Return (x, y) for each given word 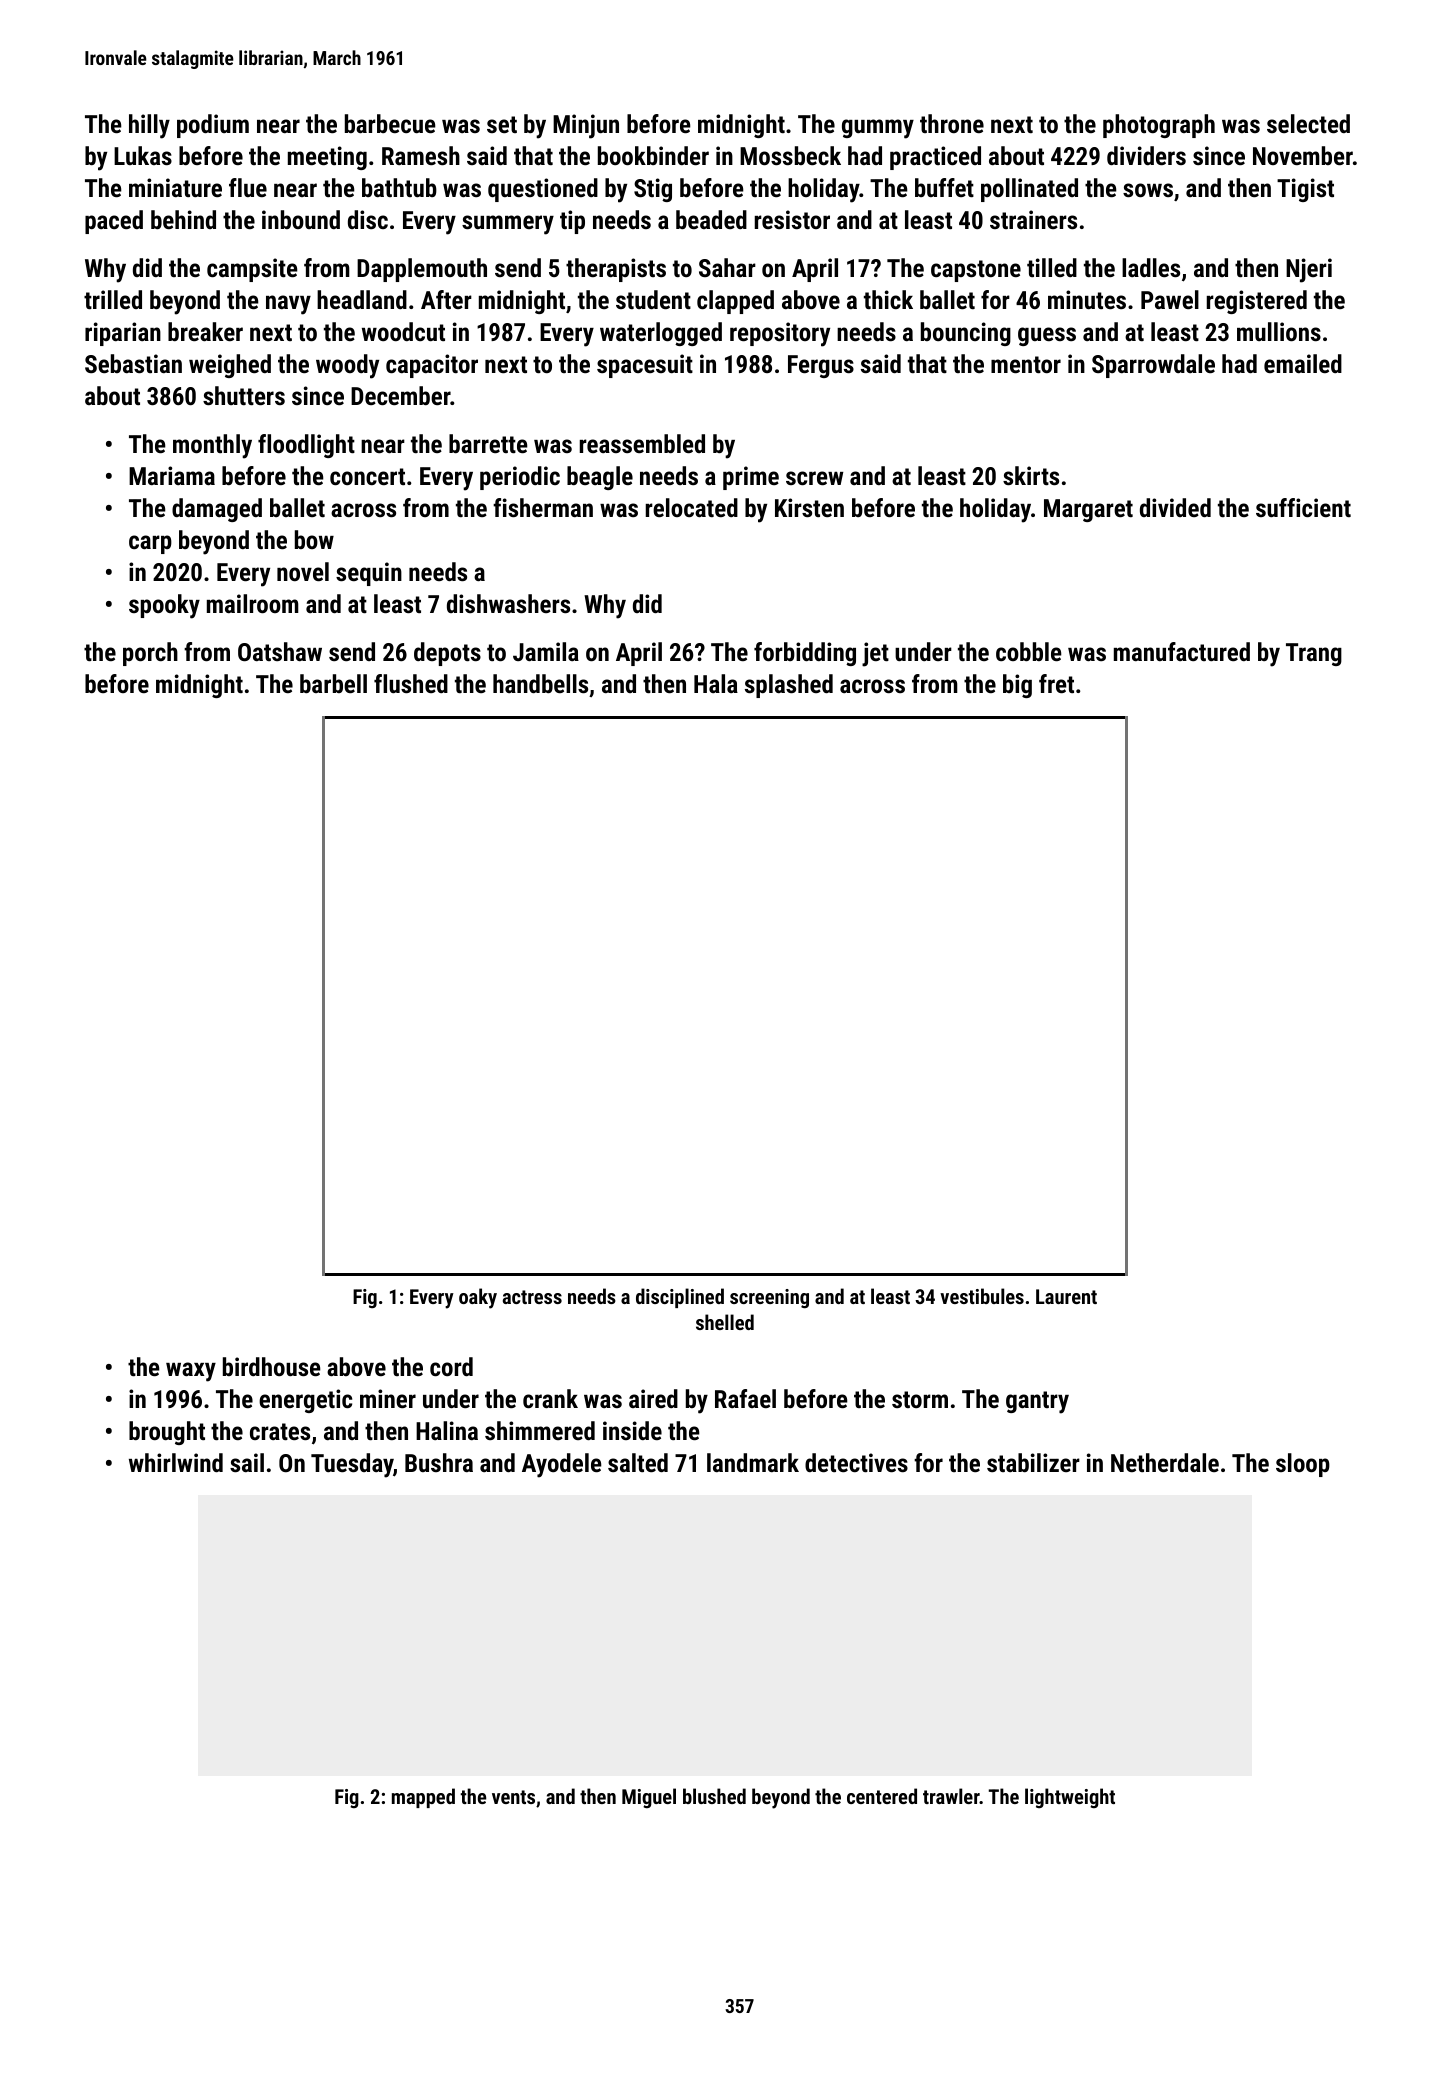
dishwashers (508, 603)
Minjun (586, 126)
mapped (423, 1798)
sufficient (1303, 507)
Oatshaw (280, 651)
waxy (191, 1372)
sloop (1303, 1465)
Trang (1314, 654)
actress (532, 1297)
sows (1148, 190)
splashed (789, 686)
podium (213, 126)
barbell (333, 683)
